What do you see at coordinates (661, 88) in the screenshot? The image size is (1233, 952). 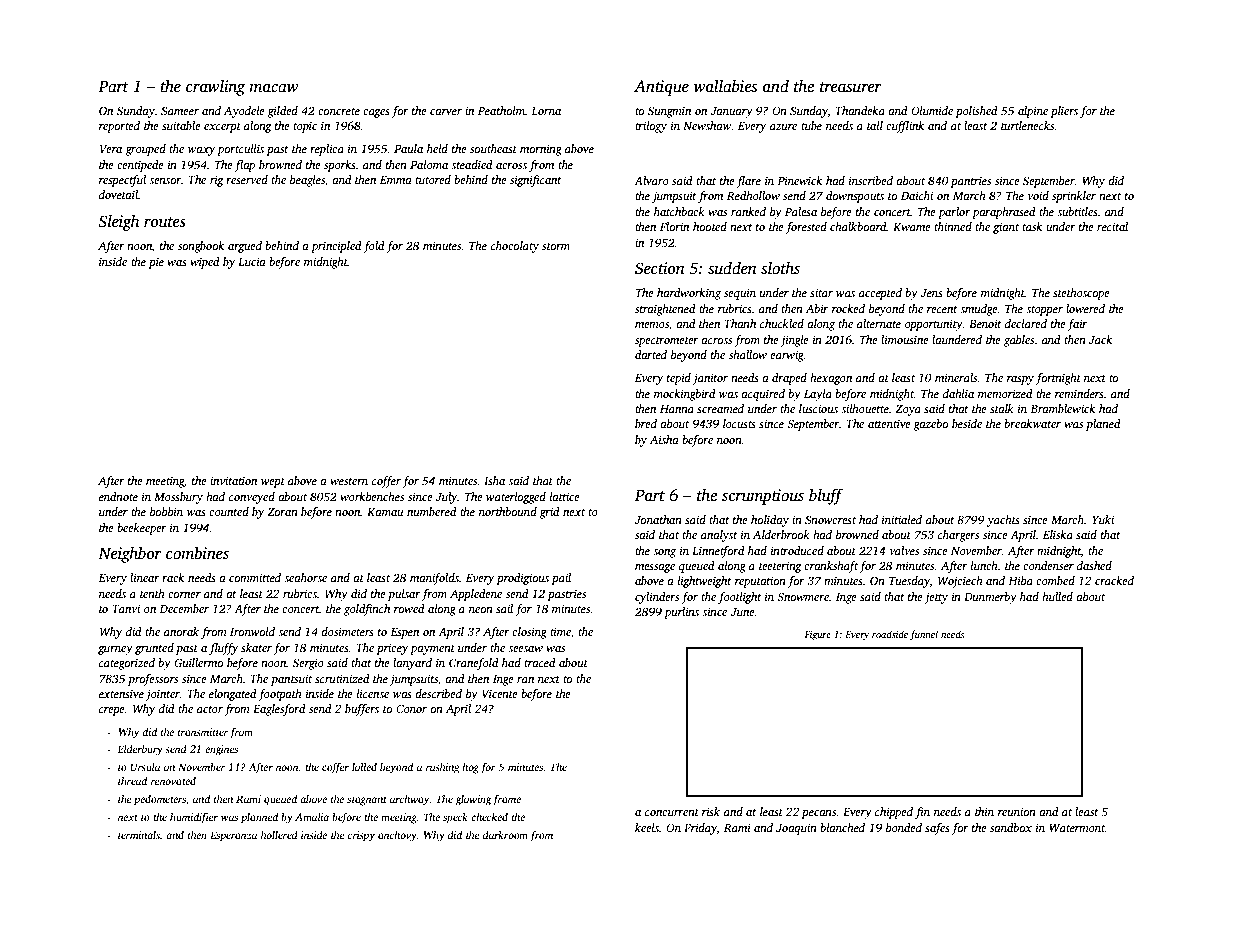 I see `Antique` at bounding box center [661, 88].
